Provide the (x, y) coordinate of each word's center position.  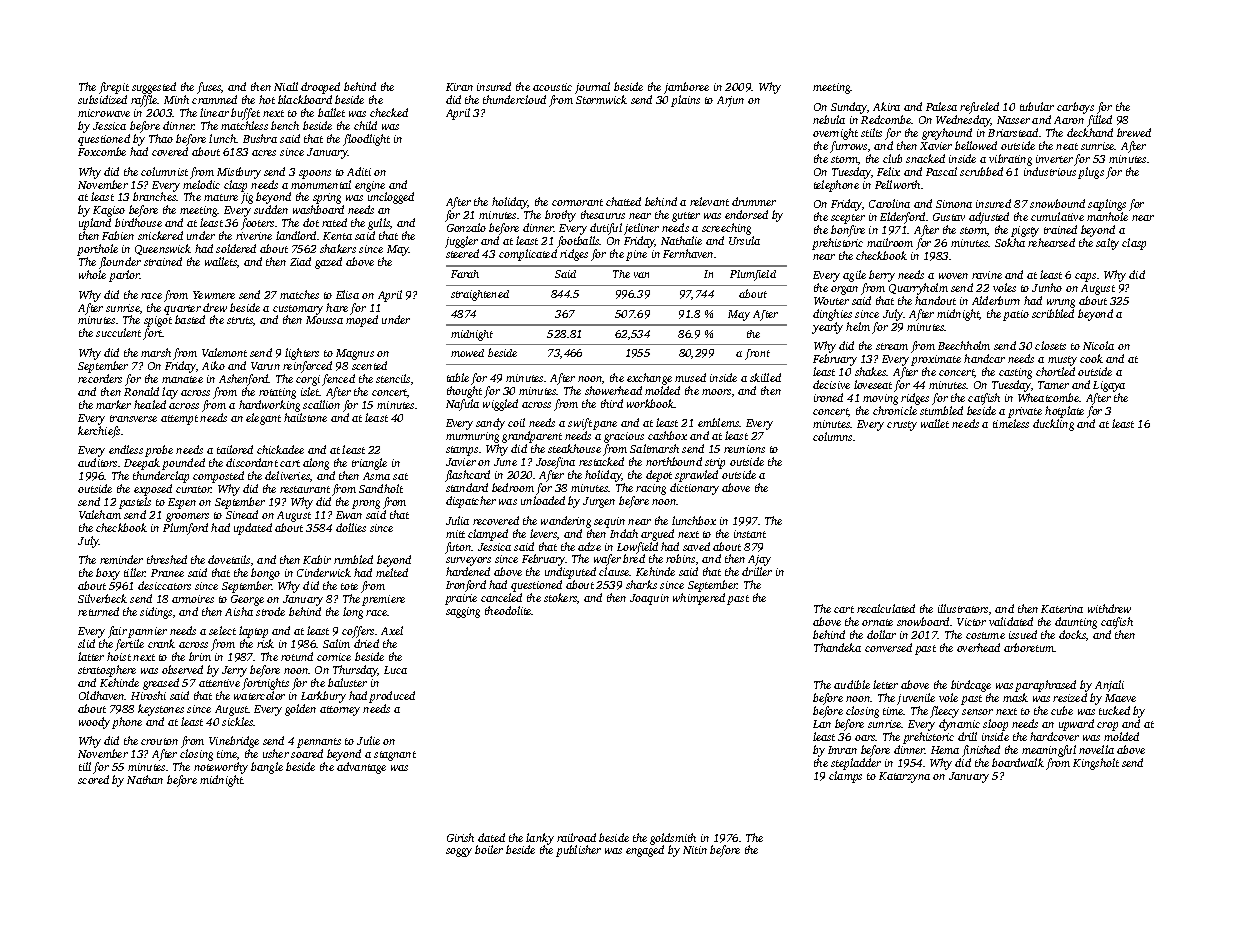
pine (636, 255)
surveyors (468, 561)
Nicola (1098, 345)
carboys (1075, 108)
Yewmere (214, 295)
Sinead (242, 514)
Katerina (1062, 609)
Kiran (459, 87)
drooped (320, 88)
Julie (368, 740)
